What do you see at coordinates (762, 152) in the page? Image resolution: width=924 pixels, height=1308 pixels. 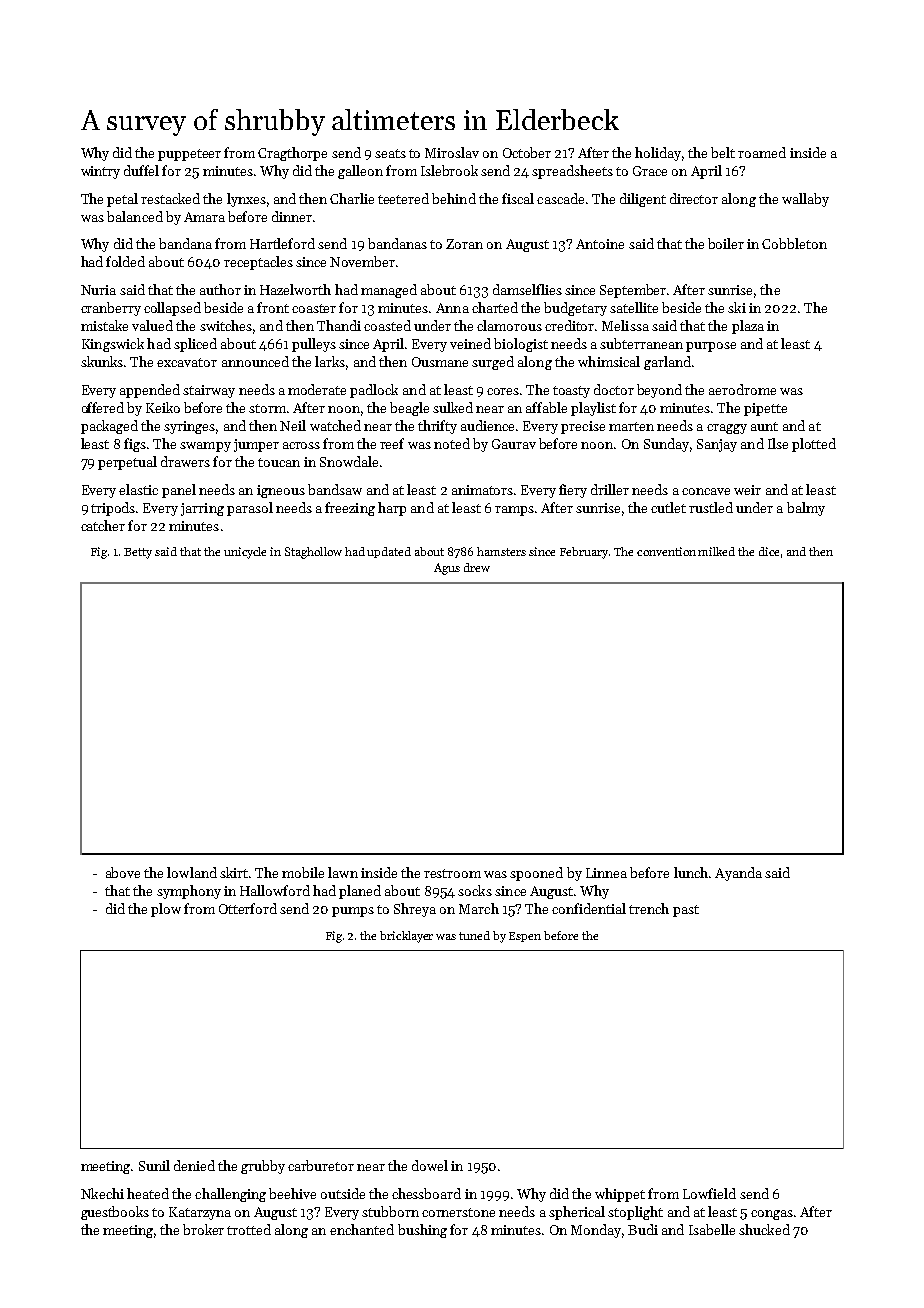 I see `roamed` at bounding box center [762, 152].
